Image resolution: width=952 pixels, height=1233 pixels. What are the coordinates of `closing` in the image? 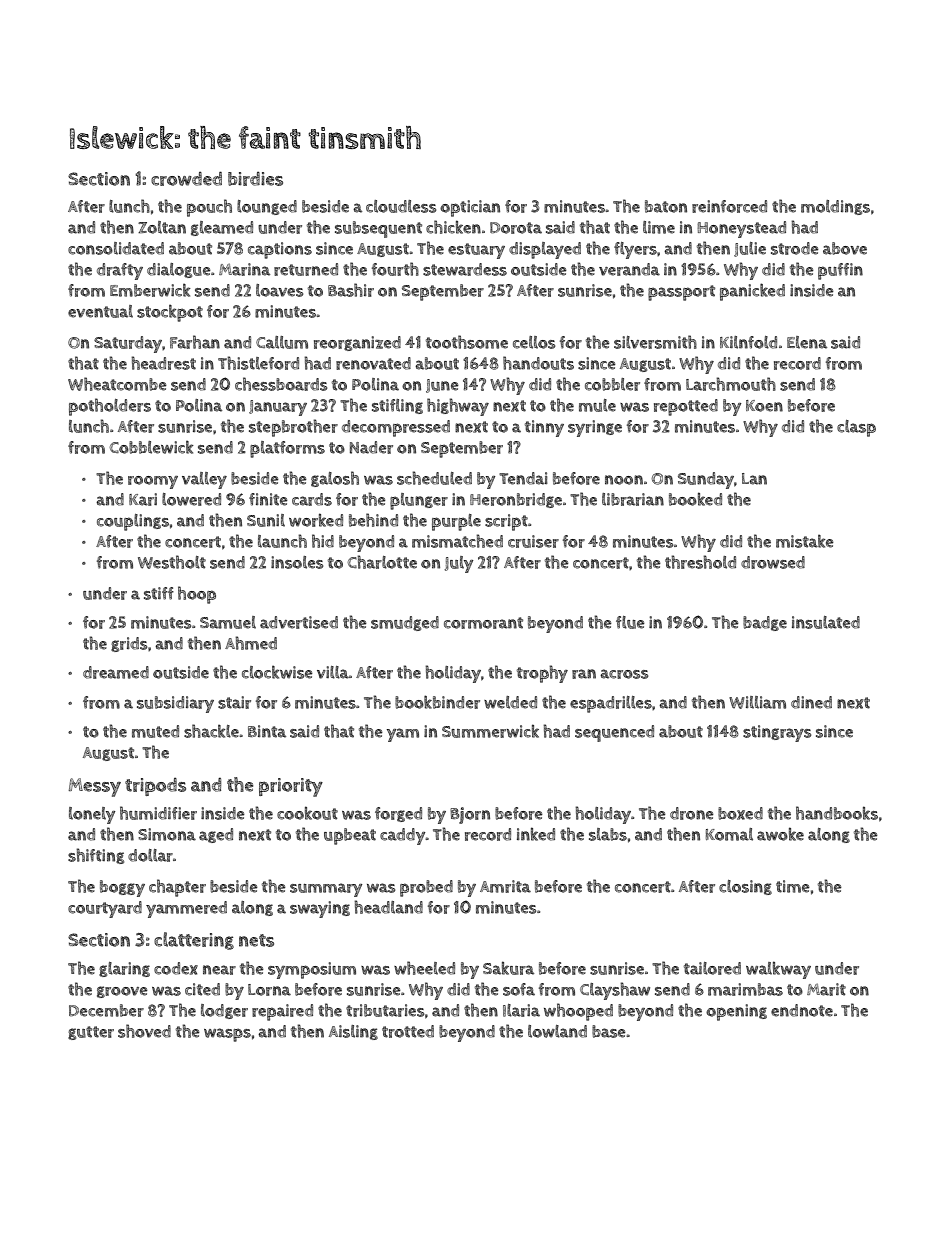 It's located at (745, 887).
